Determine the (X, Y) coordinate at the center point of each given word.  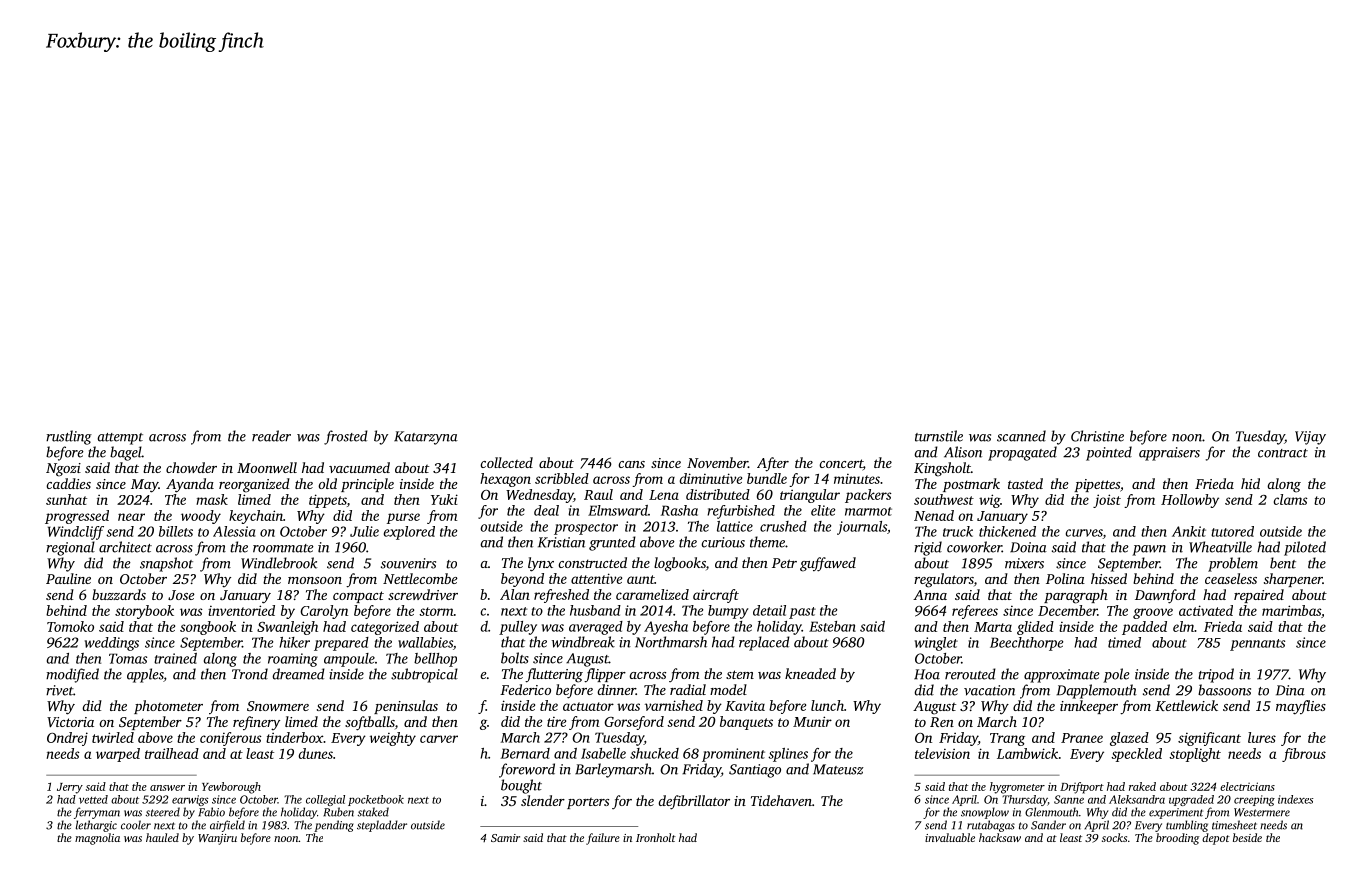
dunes (316, 753)
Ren (942, 722)
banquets (746, 723)
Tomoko (70, 626)
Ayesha (666, 628)
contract (1283, 453)
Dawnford (1165, 596)
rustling (69, 437)
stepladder (382, 826)
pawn (1149, 550)
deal (546, 510)
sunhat (66, 499)
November (717, 462)
